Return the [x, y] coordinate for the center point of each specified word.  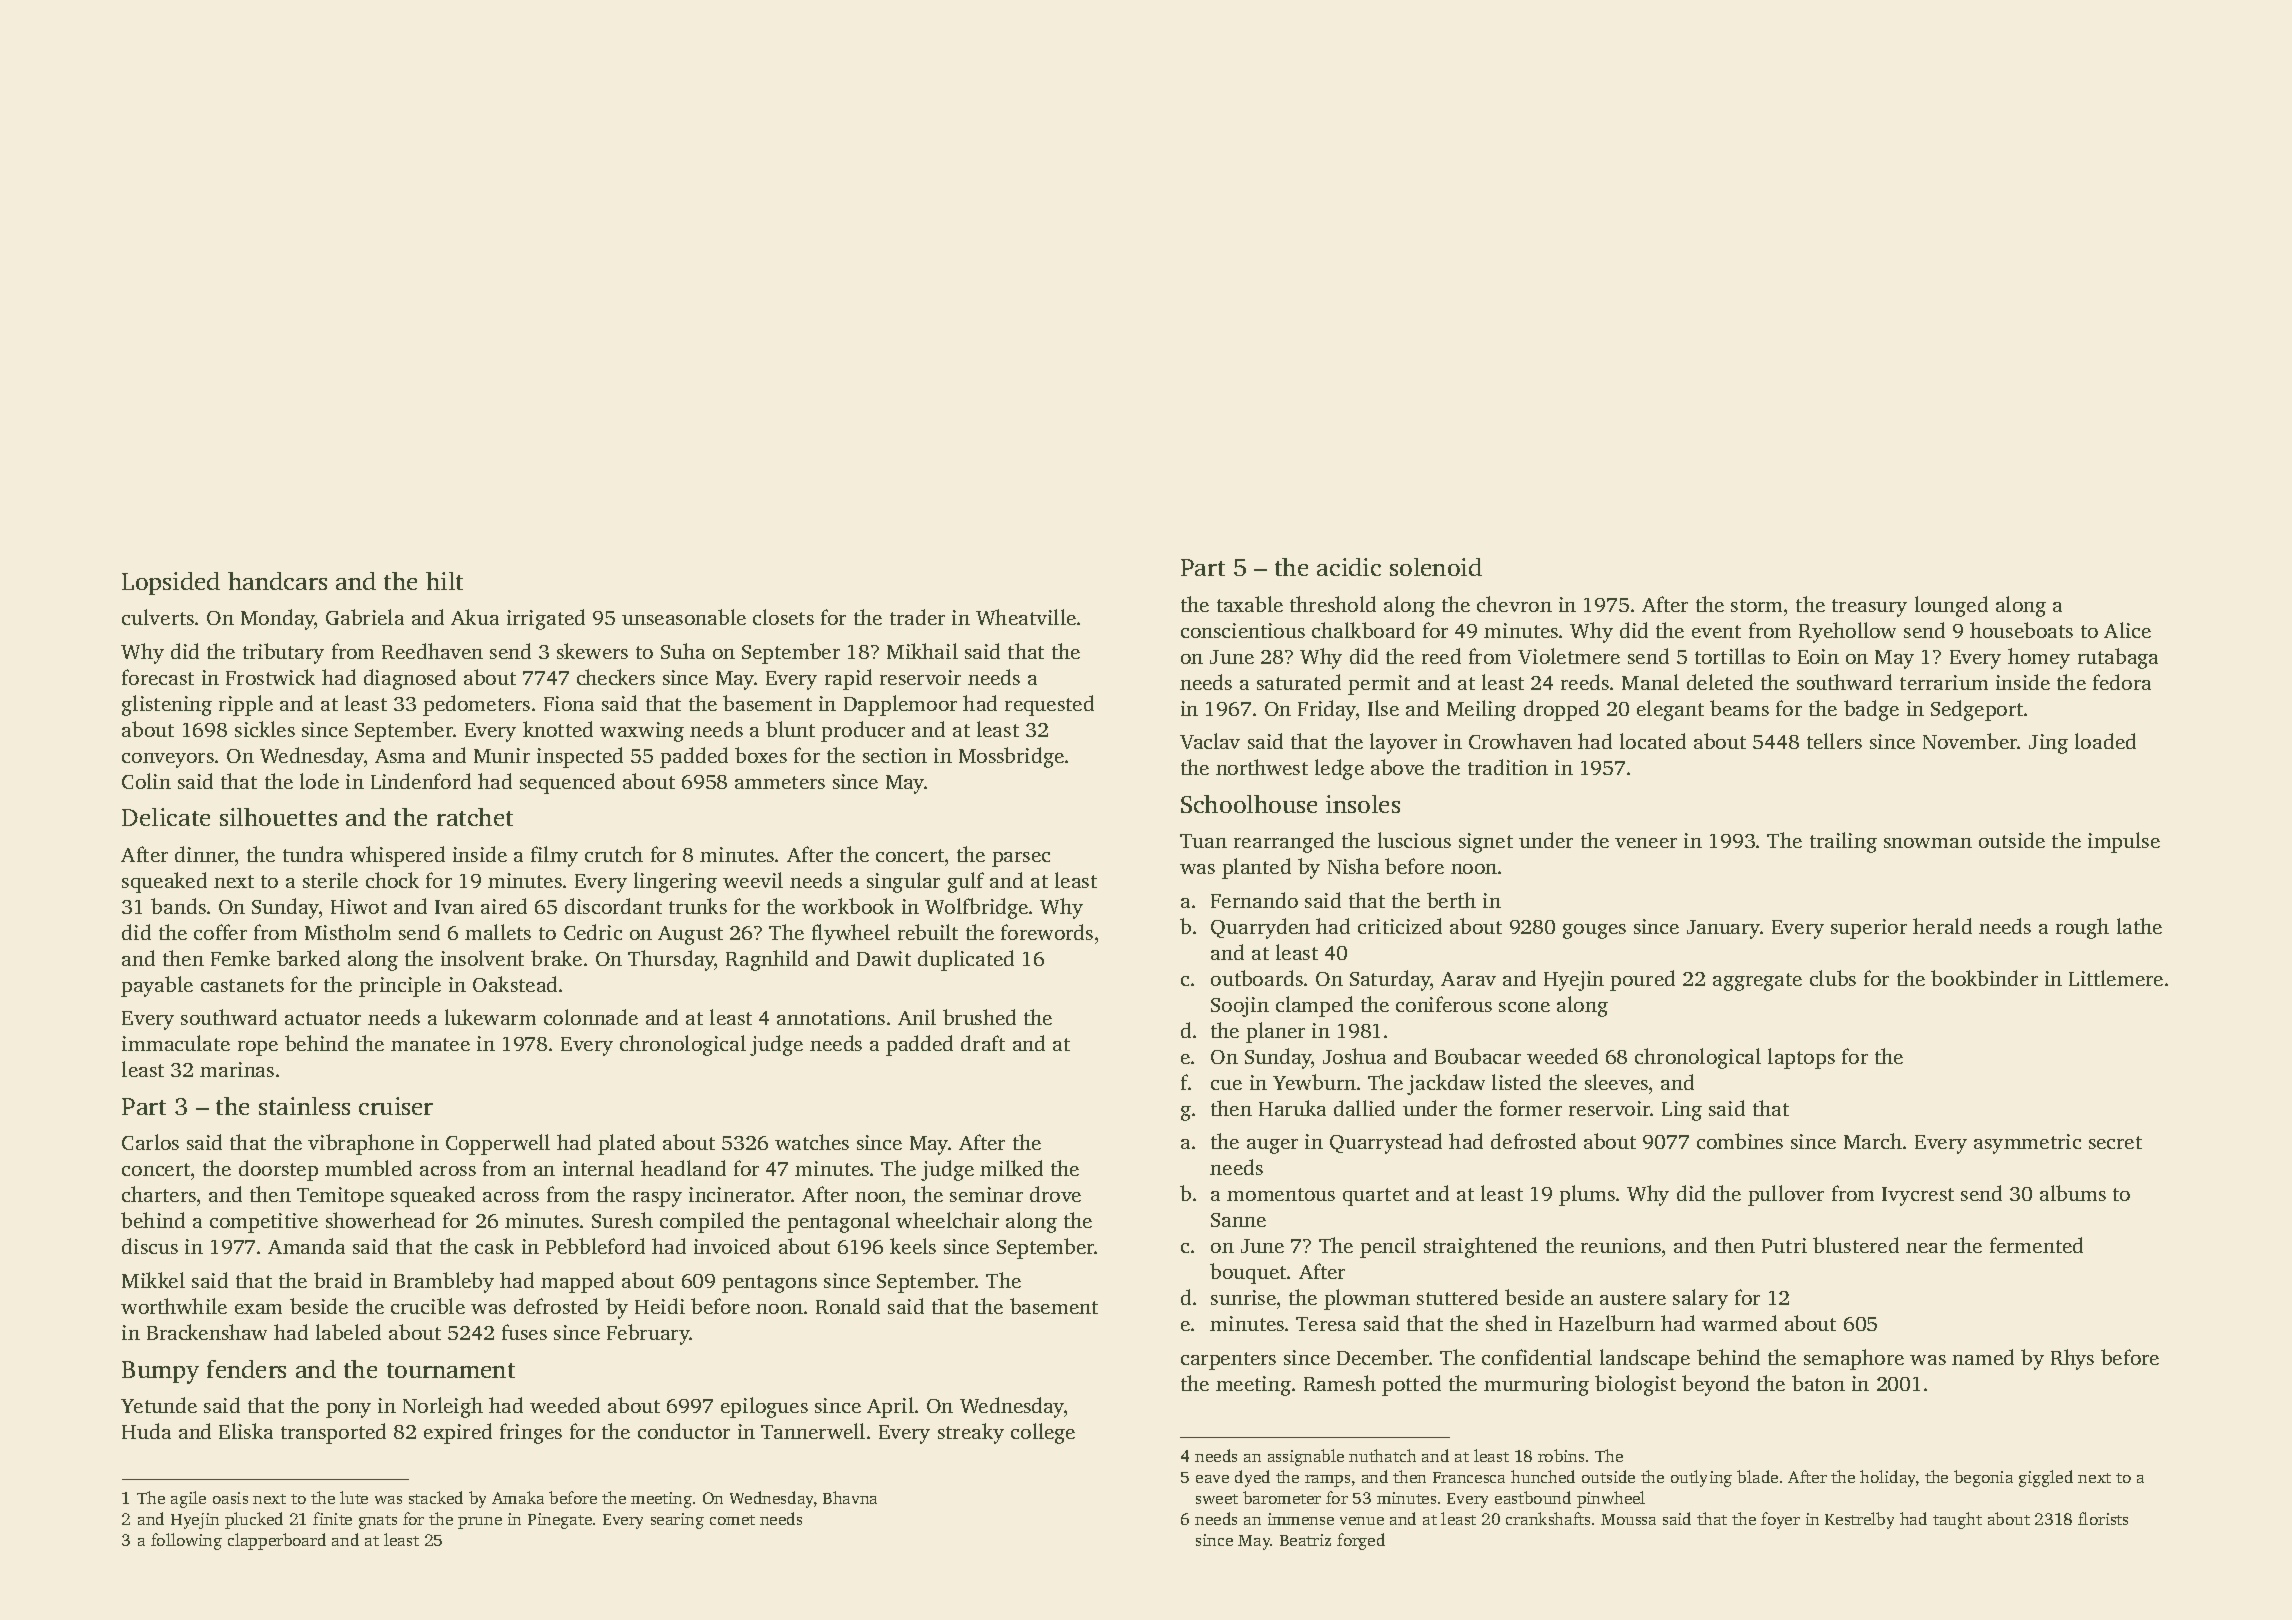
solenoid [1436, 567]
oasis [230, 1498]
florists [2103, 1518]
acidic [1349, 567]
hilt [444, 581]
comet [732, 1520]
